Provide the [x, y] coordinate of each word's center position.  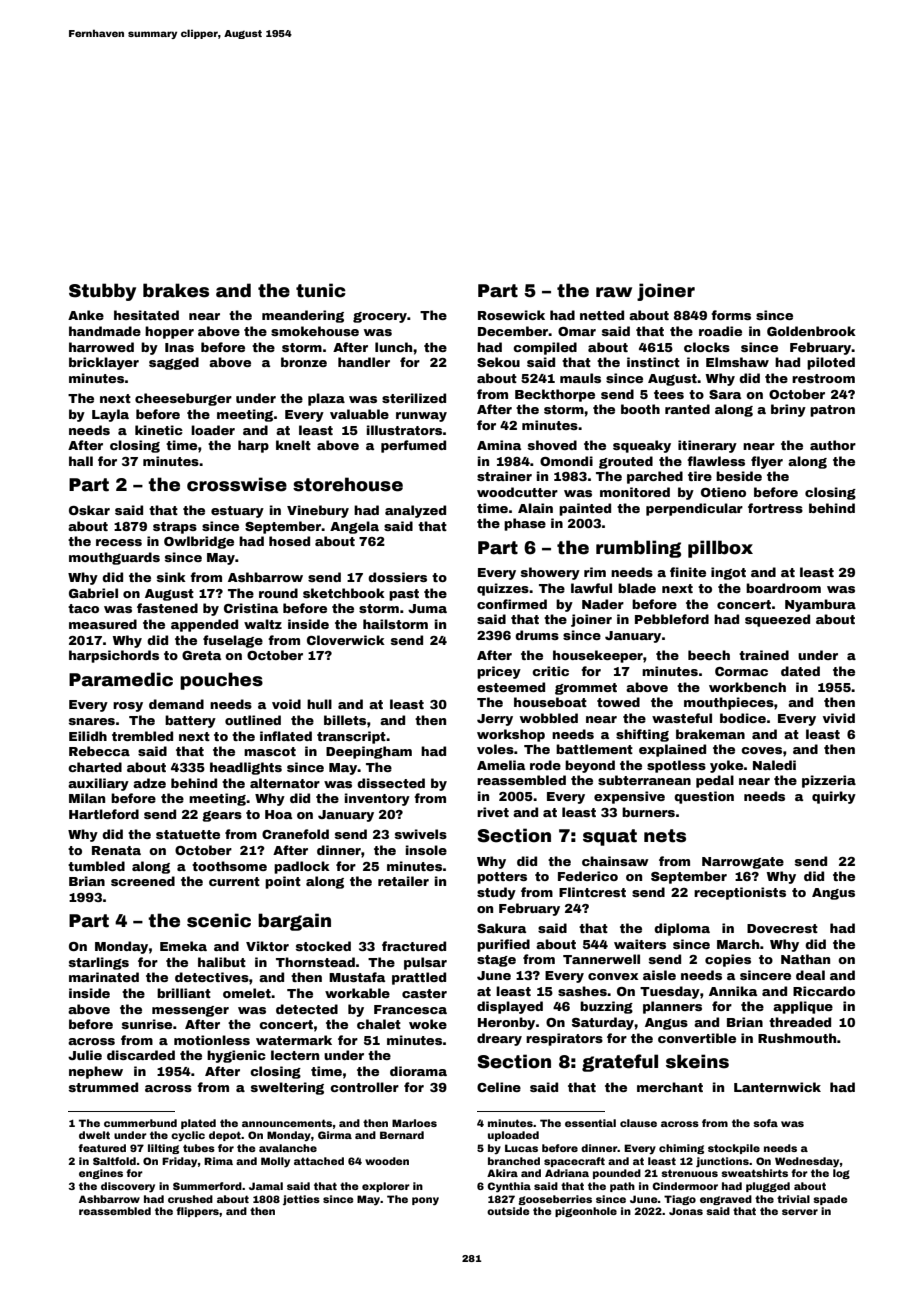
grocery [380, 317]
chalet [379, 1024]
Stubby [102, 292]
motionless [212, 1040]
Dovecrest [782, 928]
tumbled [96, 866]
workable [357, 993]
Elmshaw [737, 362]
